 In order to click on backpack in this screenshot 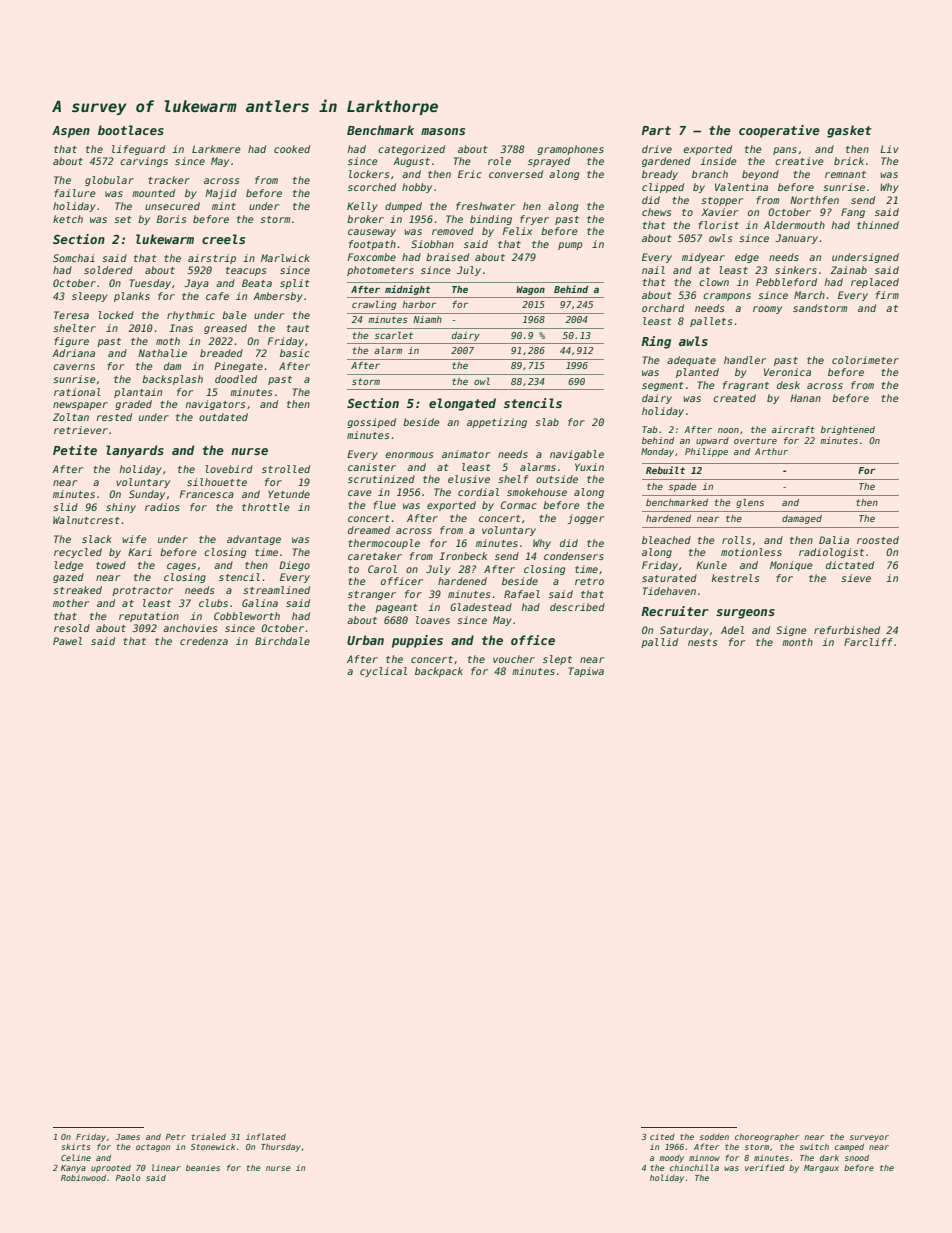, I will do `click(439, 672)`.
